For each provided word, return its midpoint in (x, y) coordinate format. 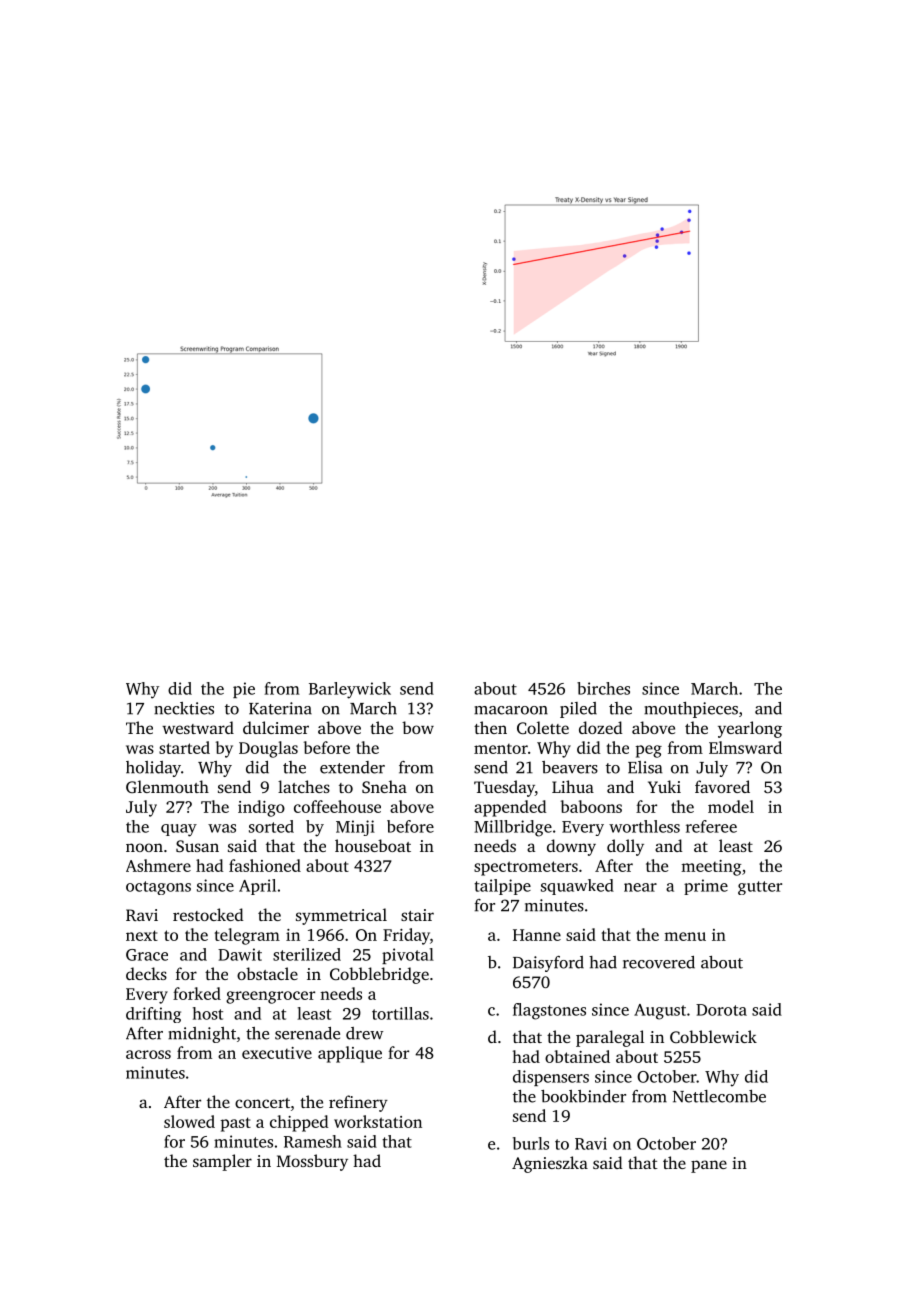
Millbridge (513, 828)
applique (350, 1054)
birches (603, 688)
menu (685, 936)
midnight (202, 1035)
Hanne (537, 935)
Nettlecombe (719, 1096)
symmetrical (341, 916)
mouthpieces (691, 710)
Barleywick (350, 690)
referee (711, 826)
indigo (261, 808)
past (236, 1124)
